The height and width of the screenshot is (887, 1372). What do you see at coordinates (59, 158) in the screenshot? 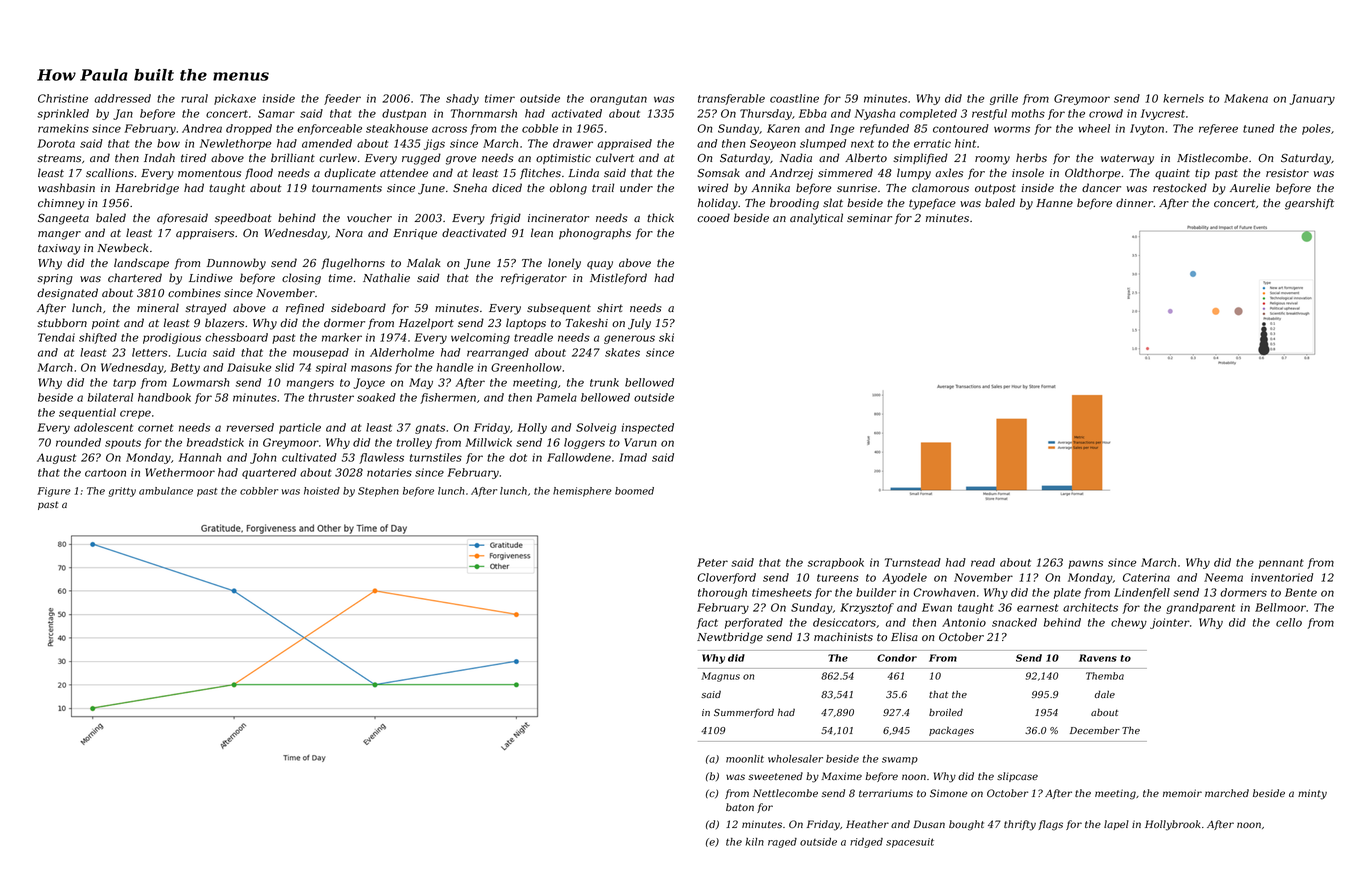
I see `streams` at bounding box center [59, 158].
